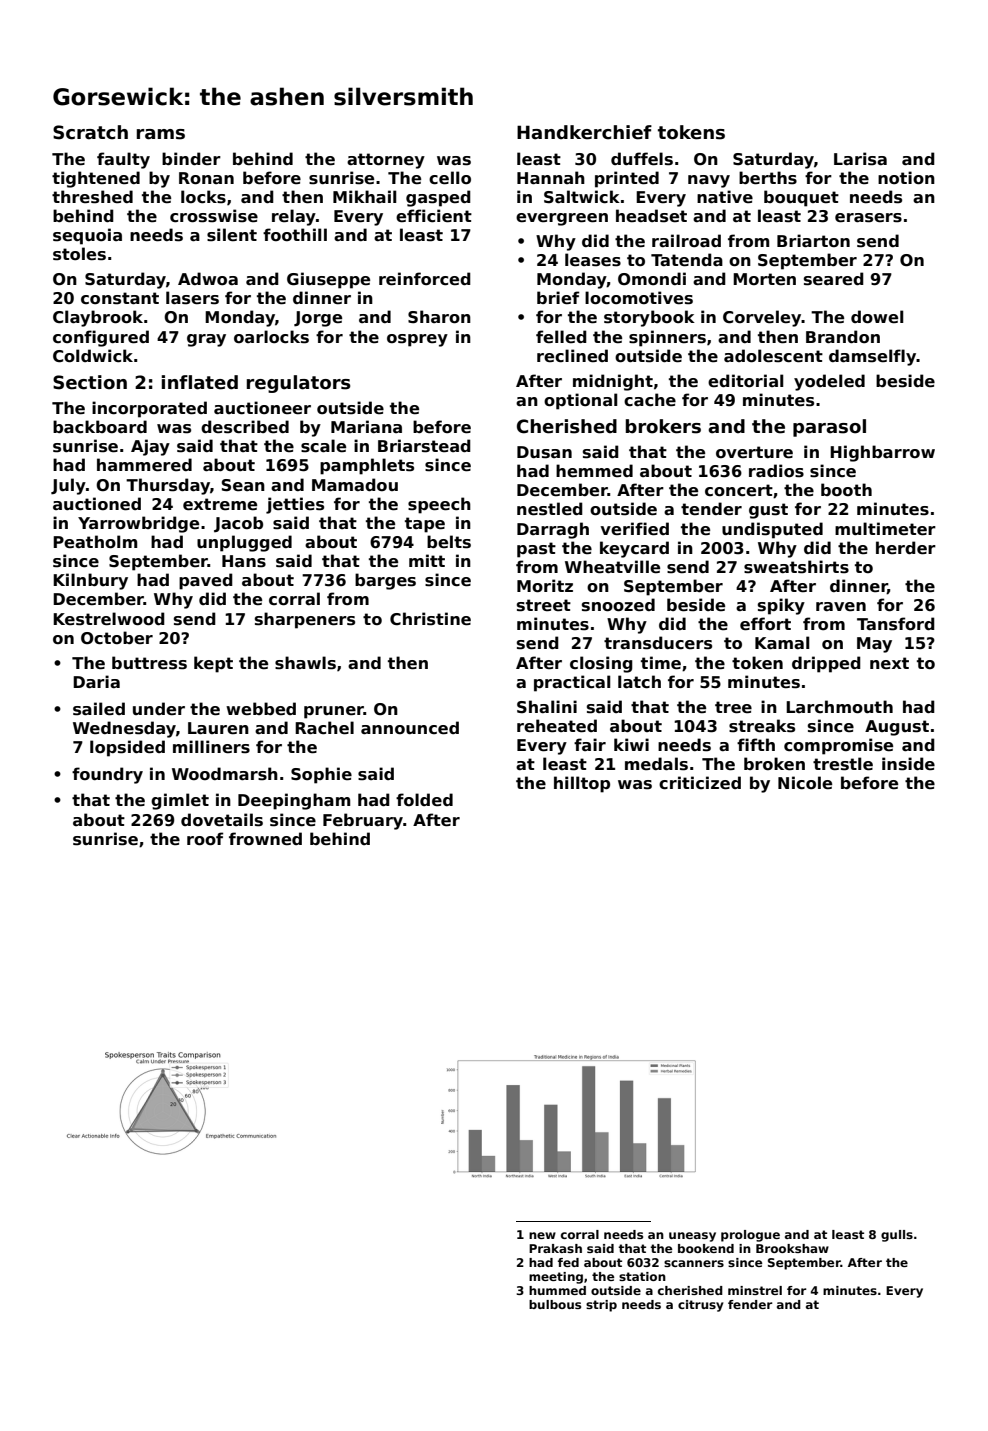  What do you see at coordinates (781, 606) in the document?
I see `spiky` at bounding box center [781, 606].
